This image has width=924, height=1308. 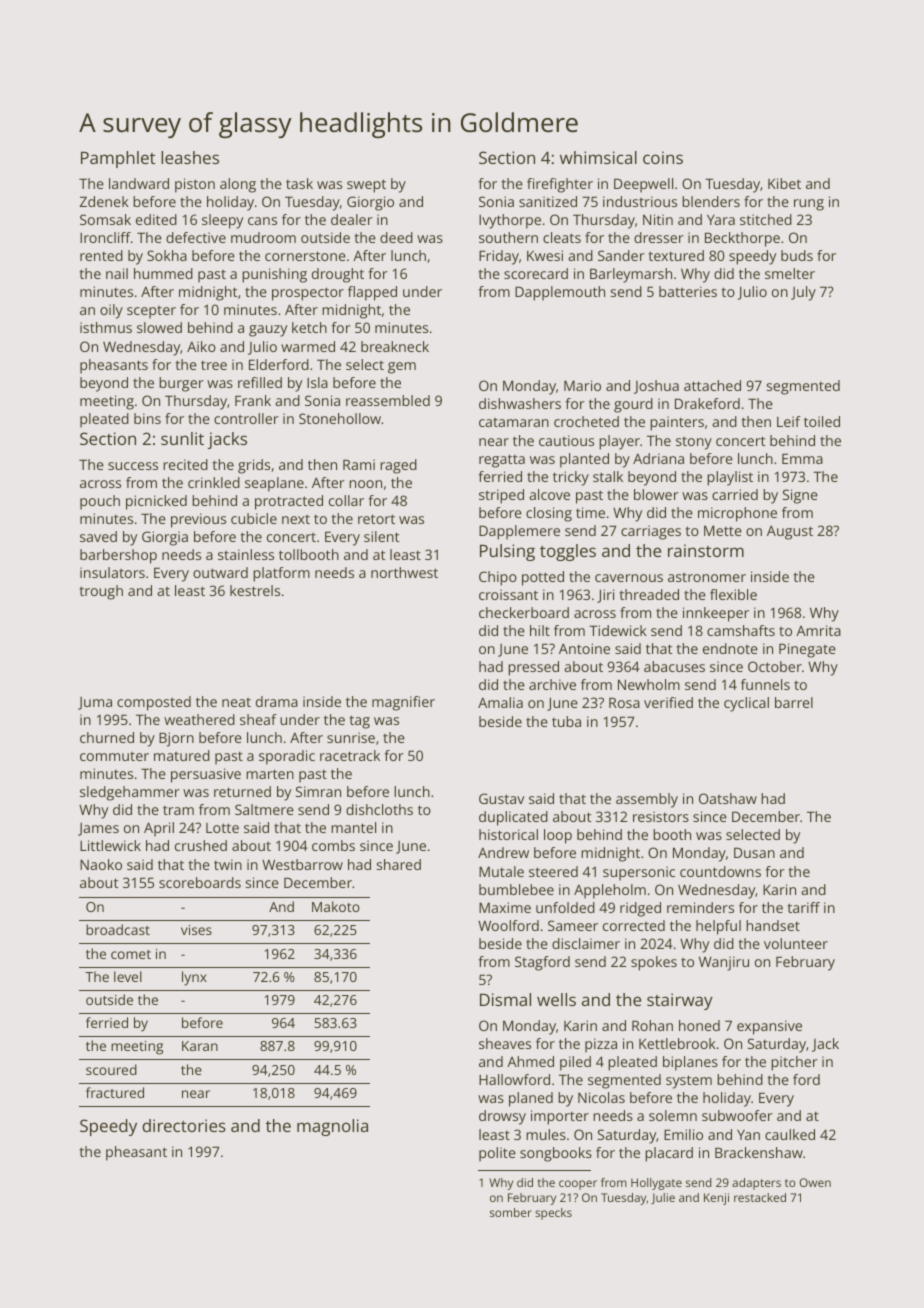 What do you see at coordinates (809, 205) in the image?
I see `rung` at bounding box center [809, 205].
